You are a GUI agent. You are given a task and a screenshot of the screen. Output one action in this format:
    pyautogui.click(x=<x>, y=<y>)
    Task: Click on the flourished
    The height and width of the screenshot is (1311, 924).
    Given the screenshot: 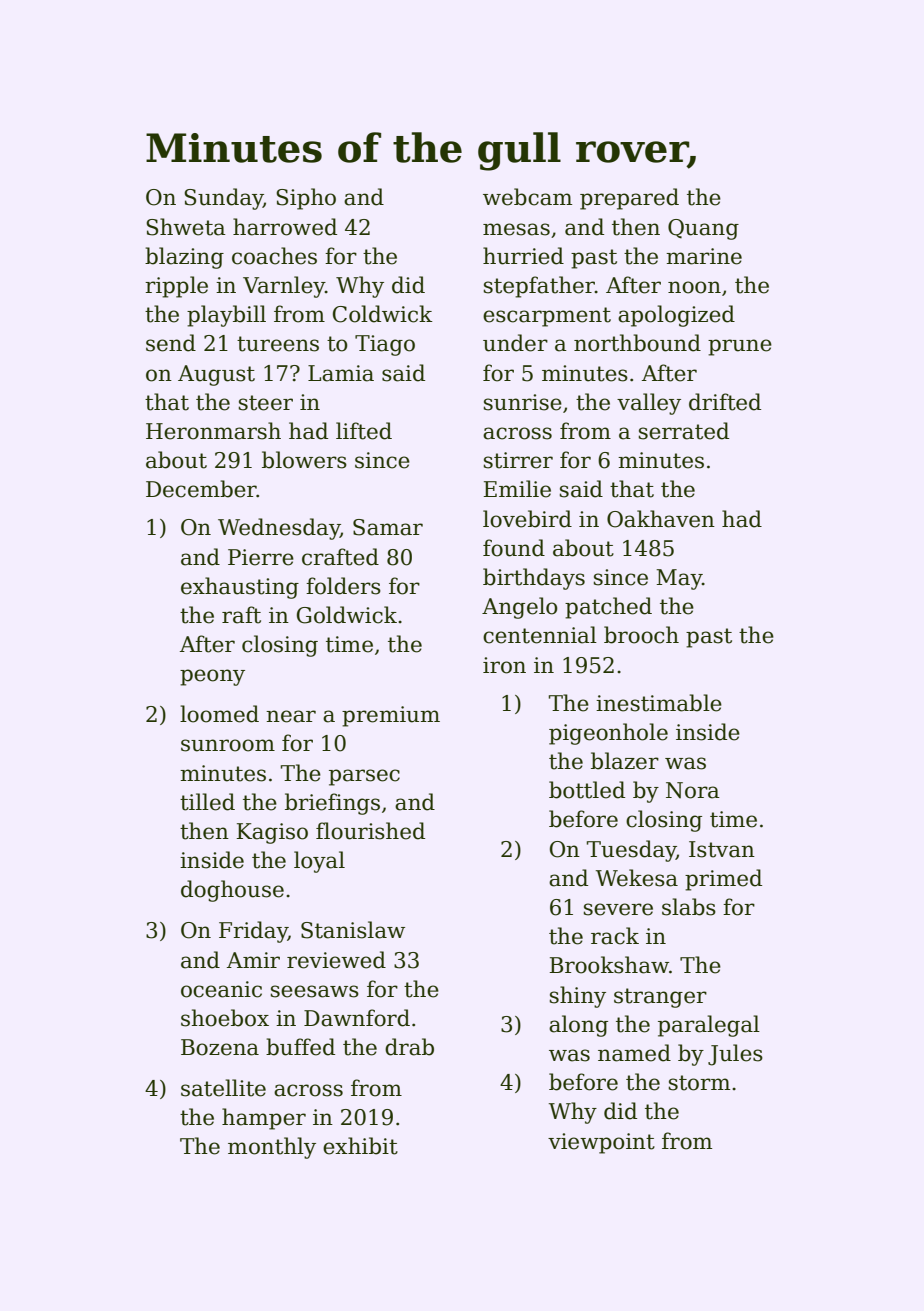 What is the action you would take?
    pyautogui.click(x=370, y=831)
